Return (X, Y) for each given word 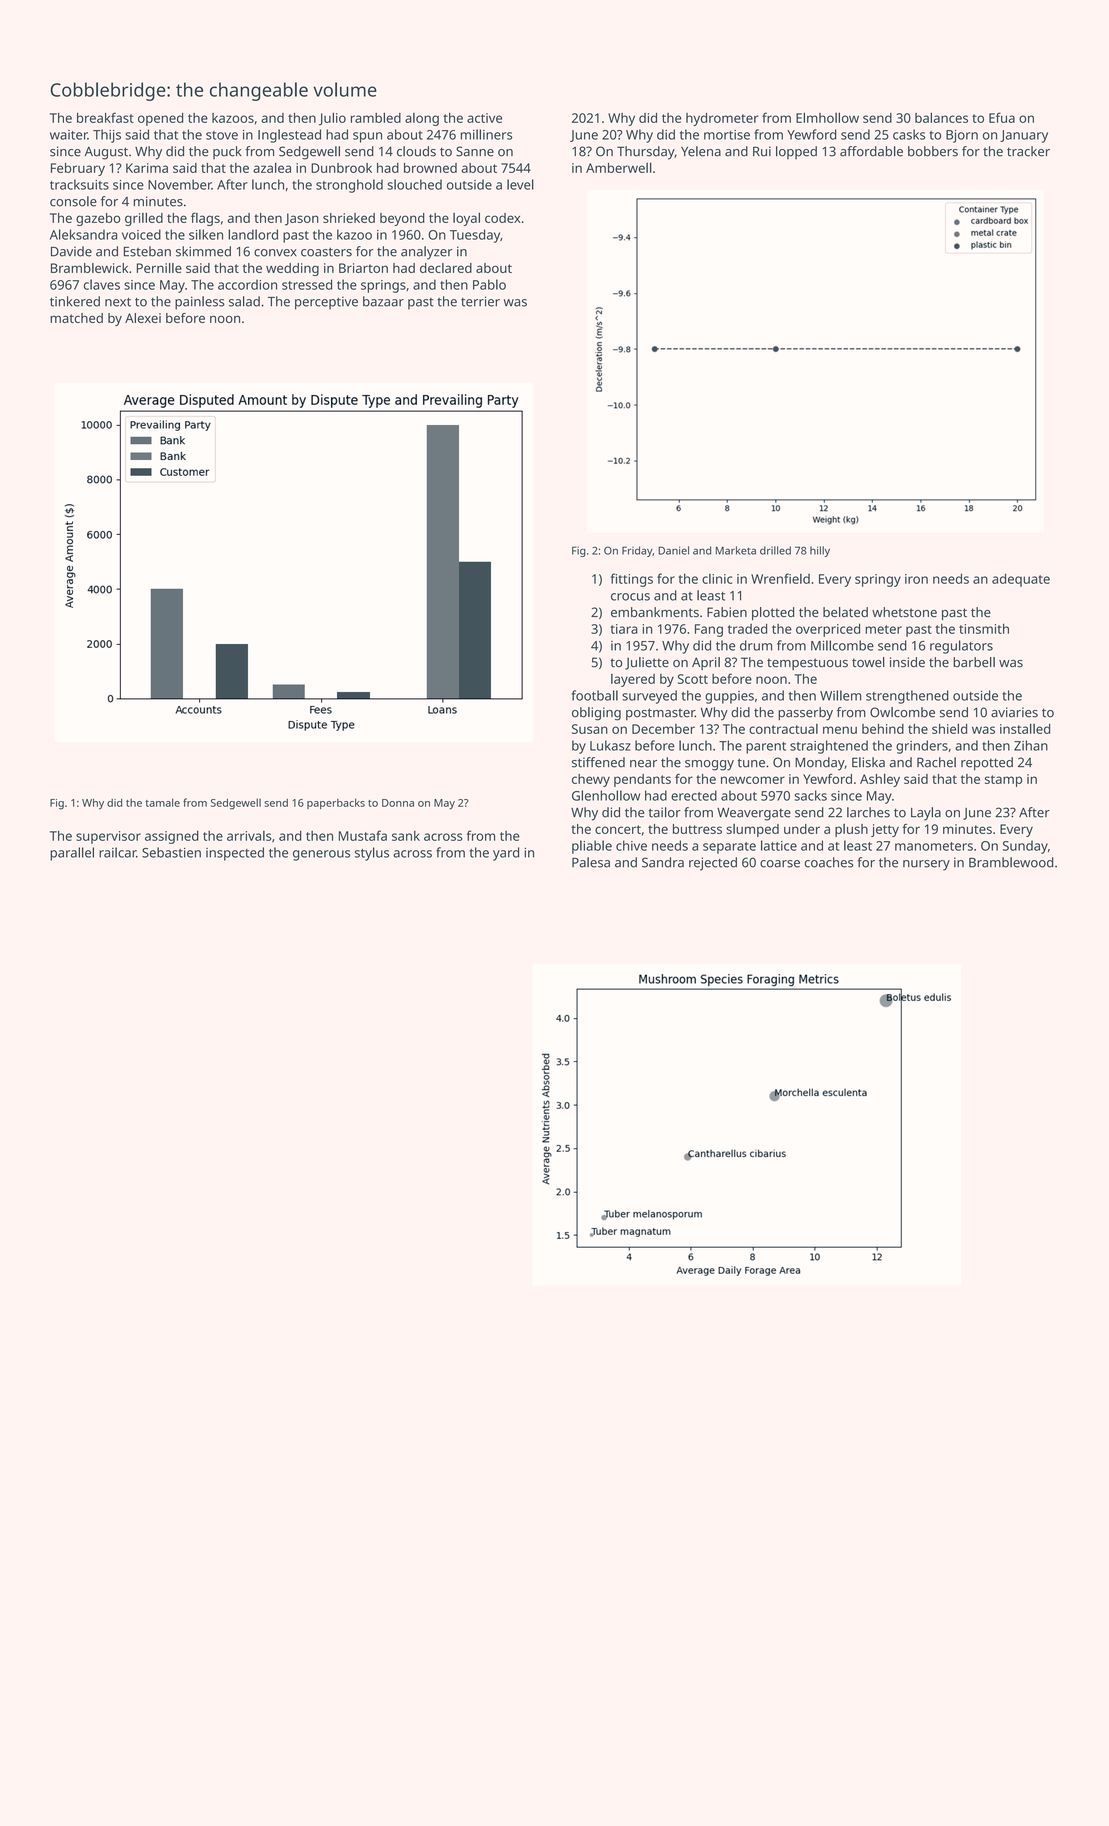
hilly (820, 551)
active (484, 118)
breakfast (105, 117)
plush (851, 830)
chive (631, 845)
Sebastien (171, 852)
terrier (480, 301)
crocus (630, 597)
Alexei (143, 318)
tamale (162, 802)
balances (941, 117)
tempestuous (807, 664)
